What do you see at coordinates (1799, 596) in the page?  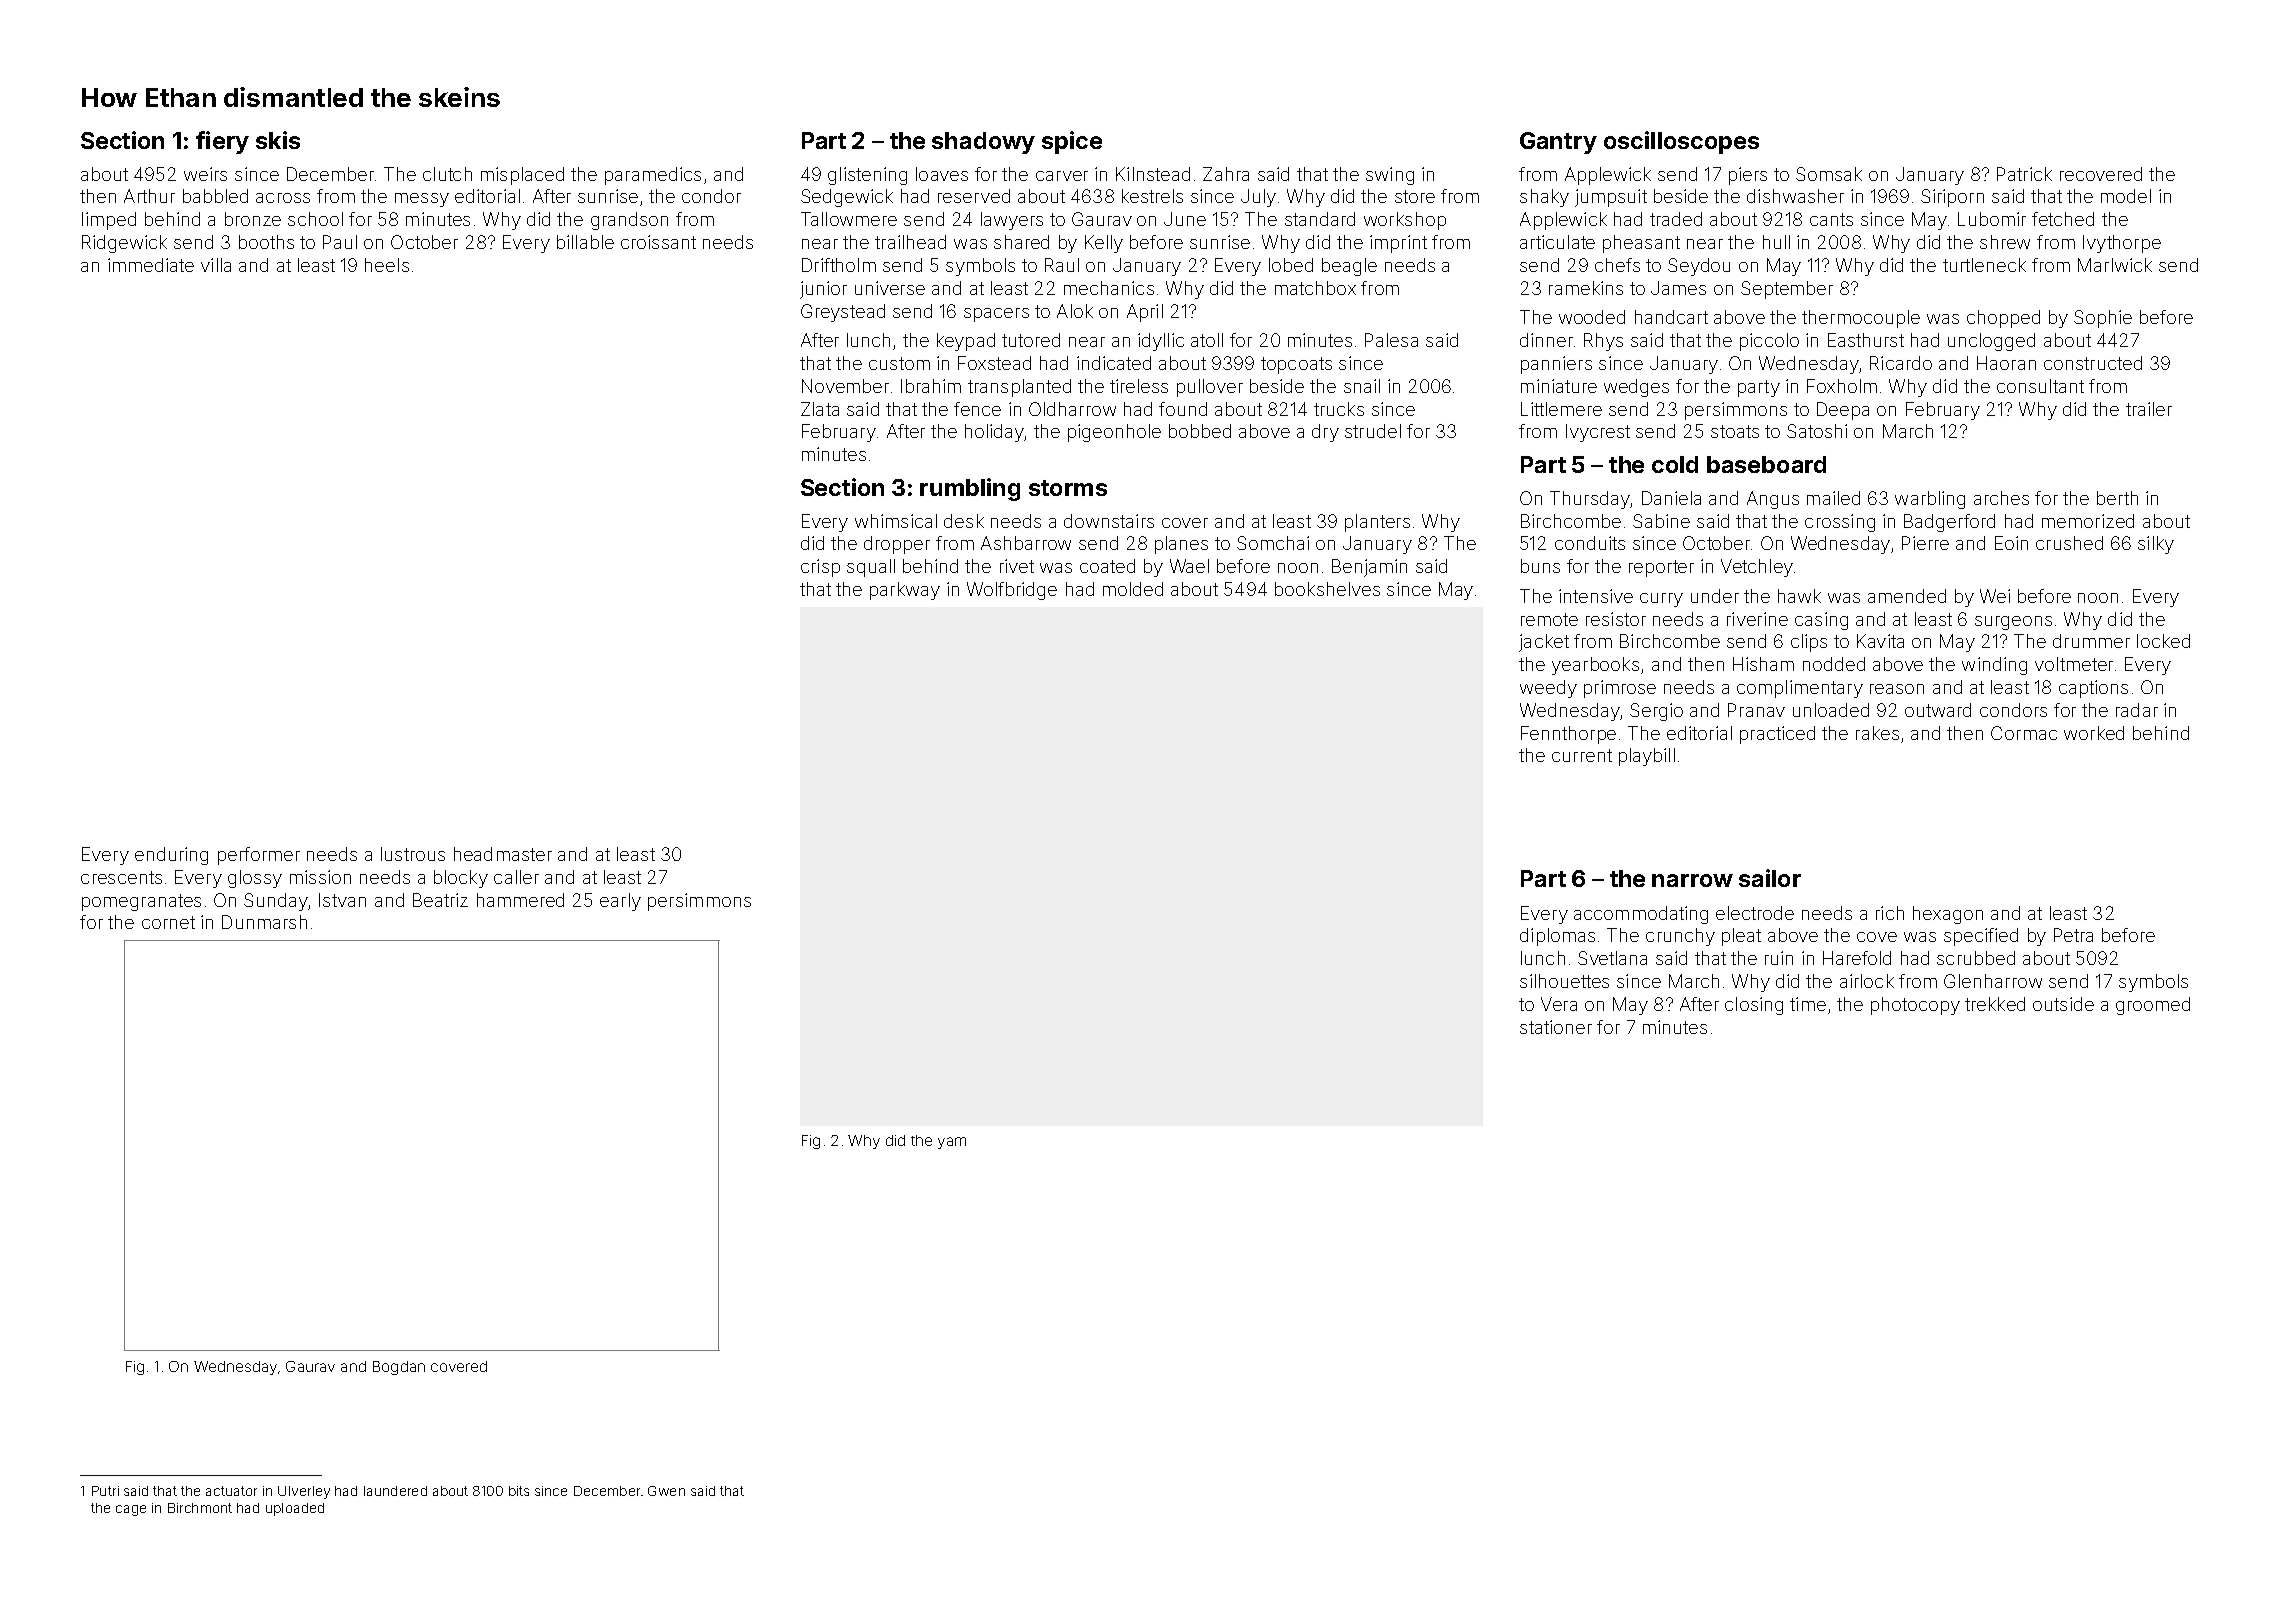 I see `hawk` at bounding box center [1799, 596].
